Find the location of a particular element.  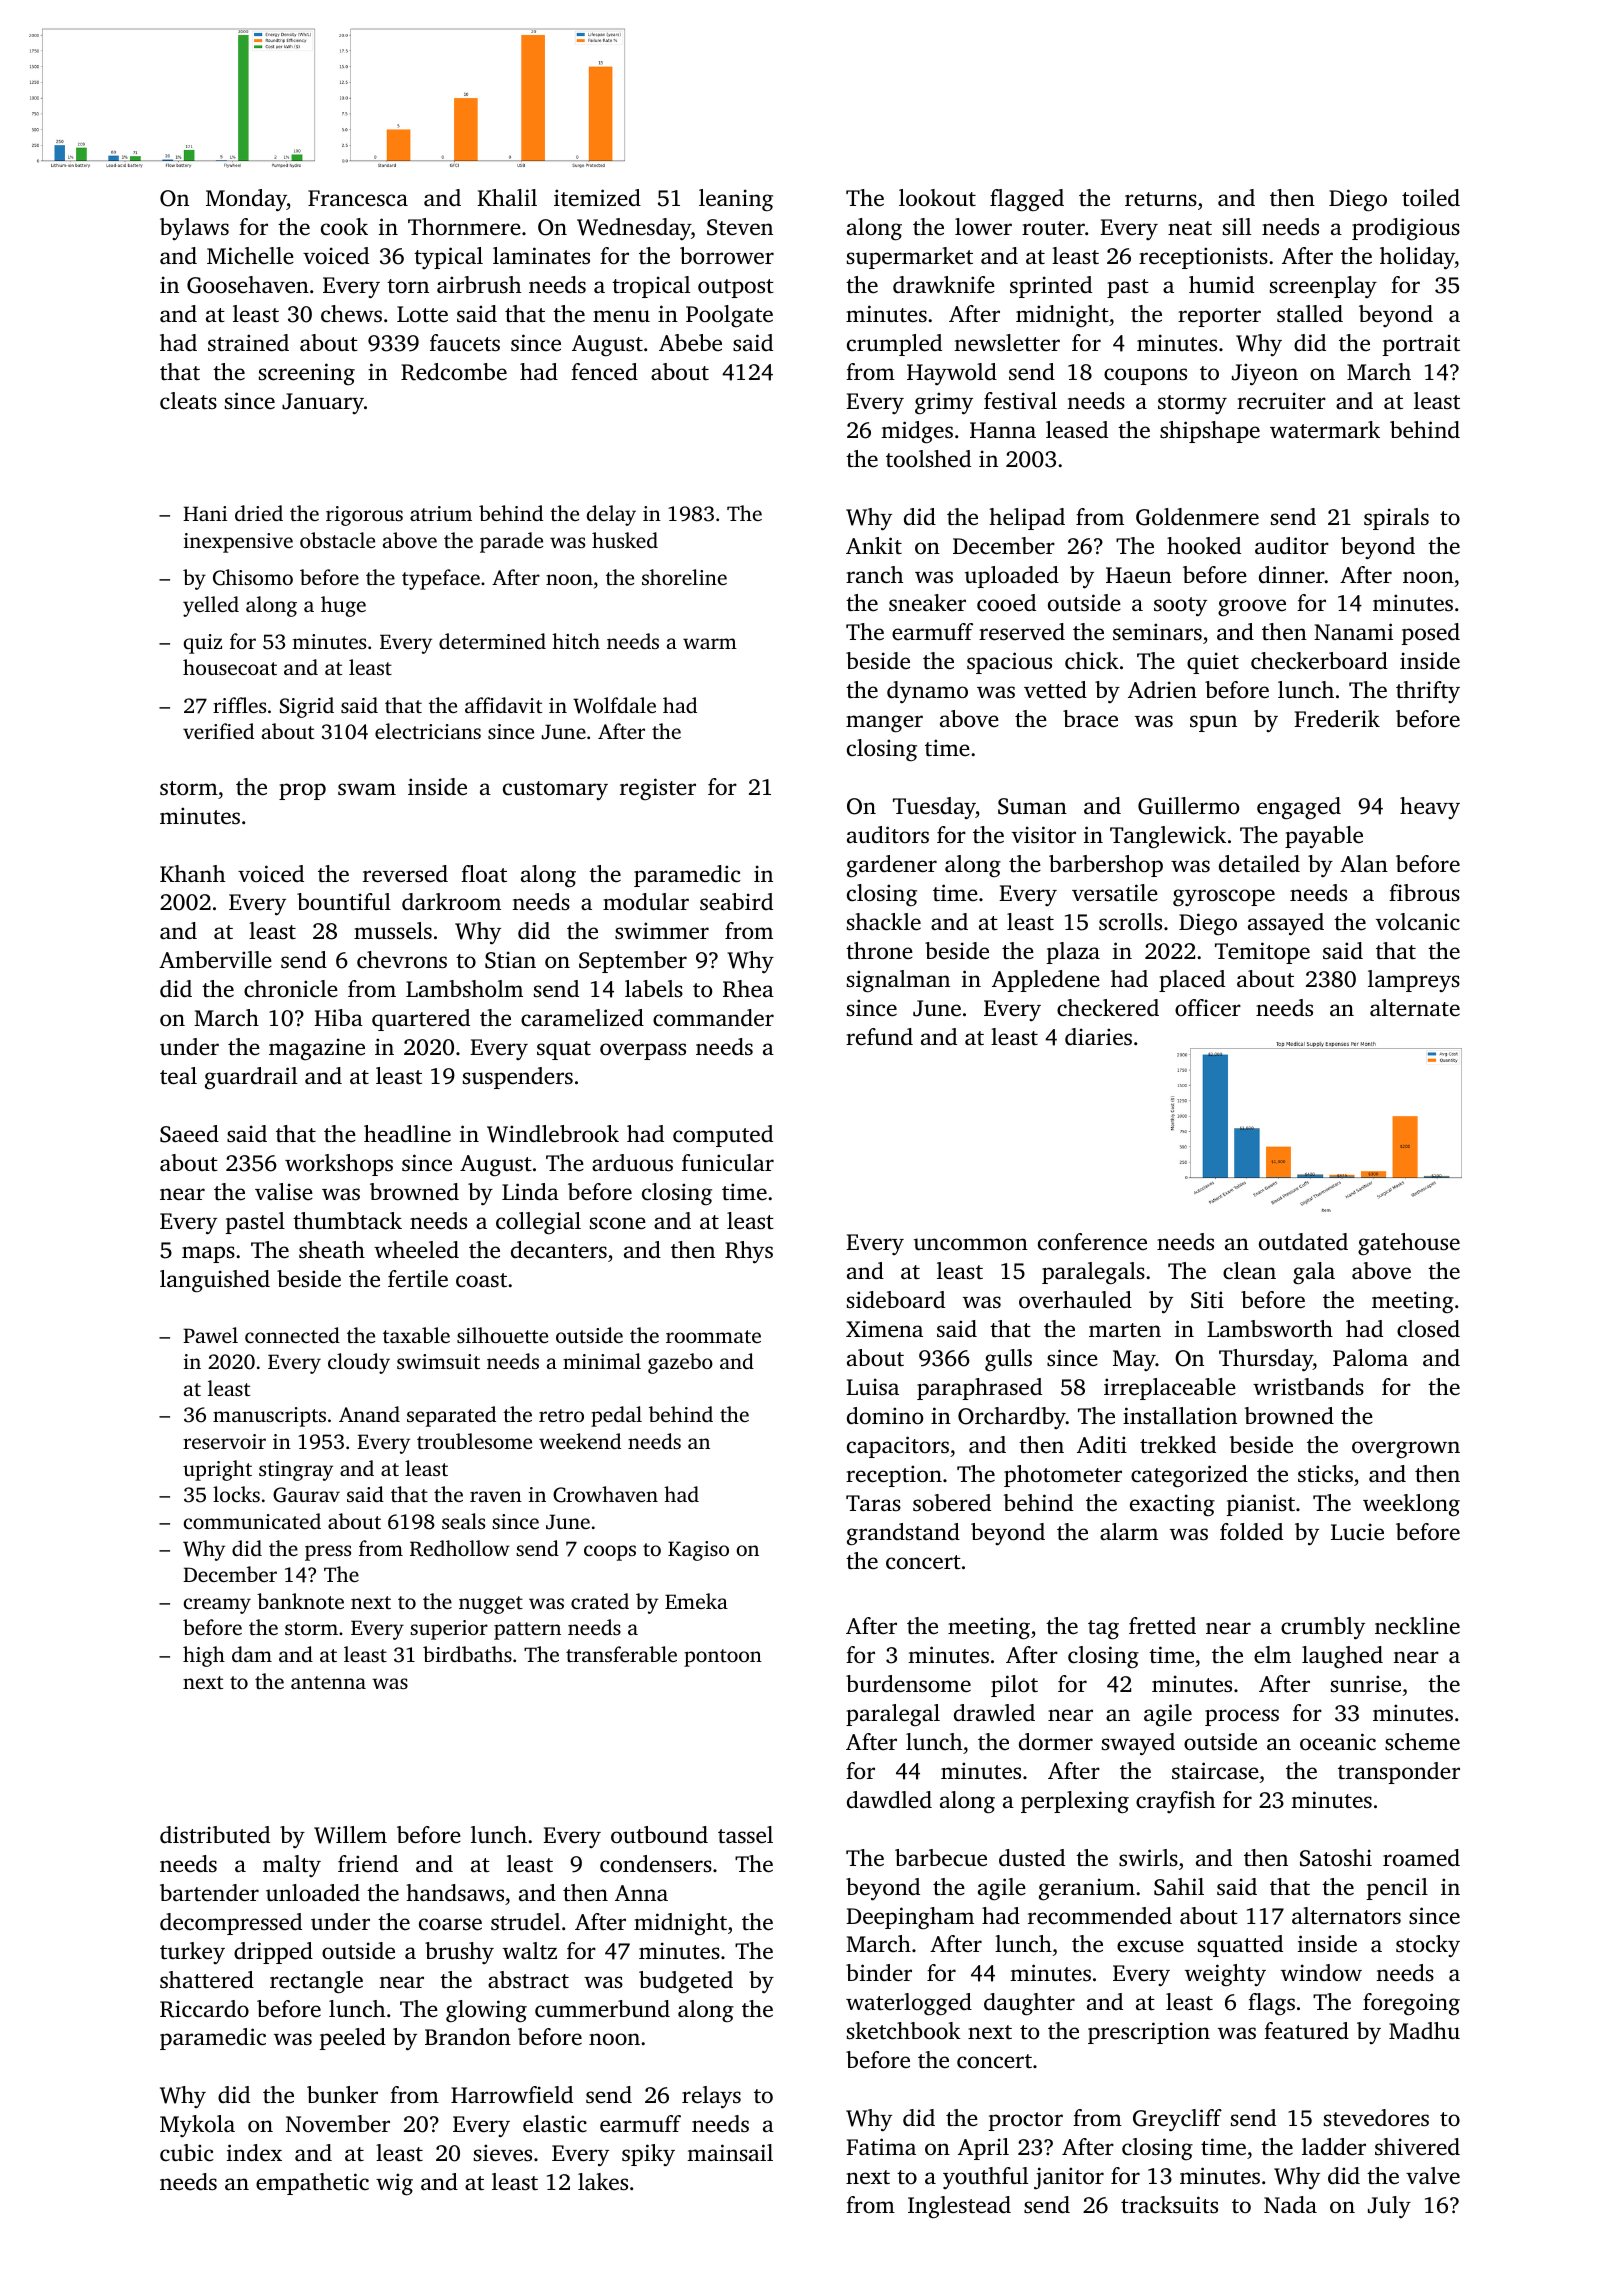

coops is located at coordinates (610, 1553).
